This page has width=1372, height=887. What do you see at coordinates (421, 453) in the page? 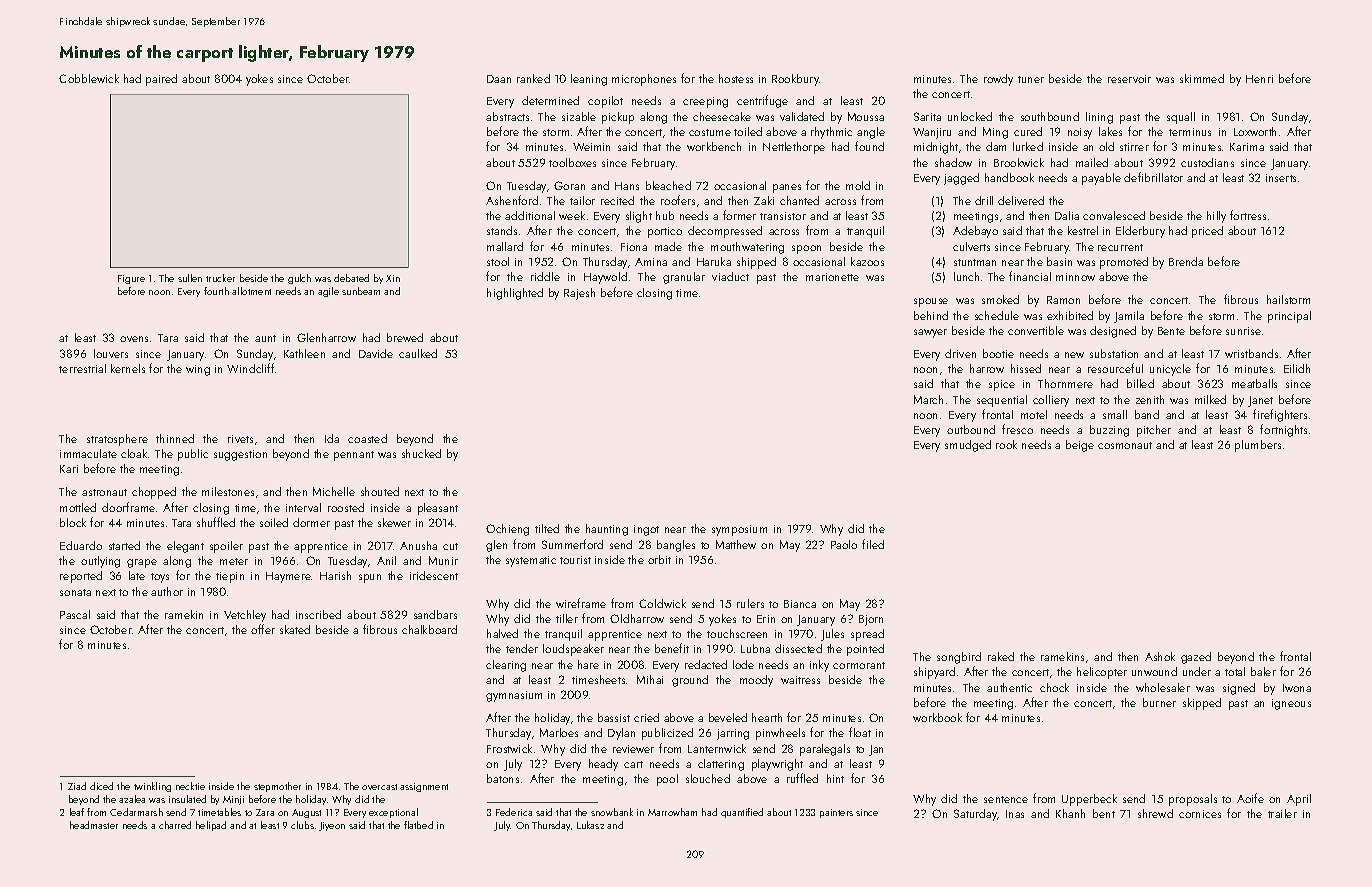
I see `shucked` at bounding box center [421, 453].
